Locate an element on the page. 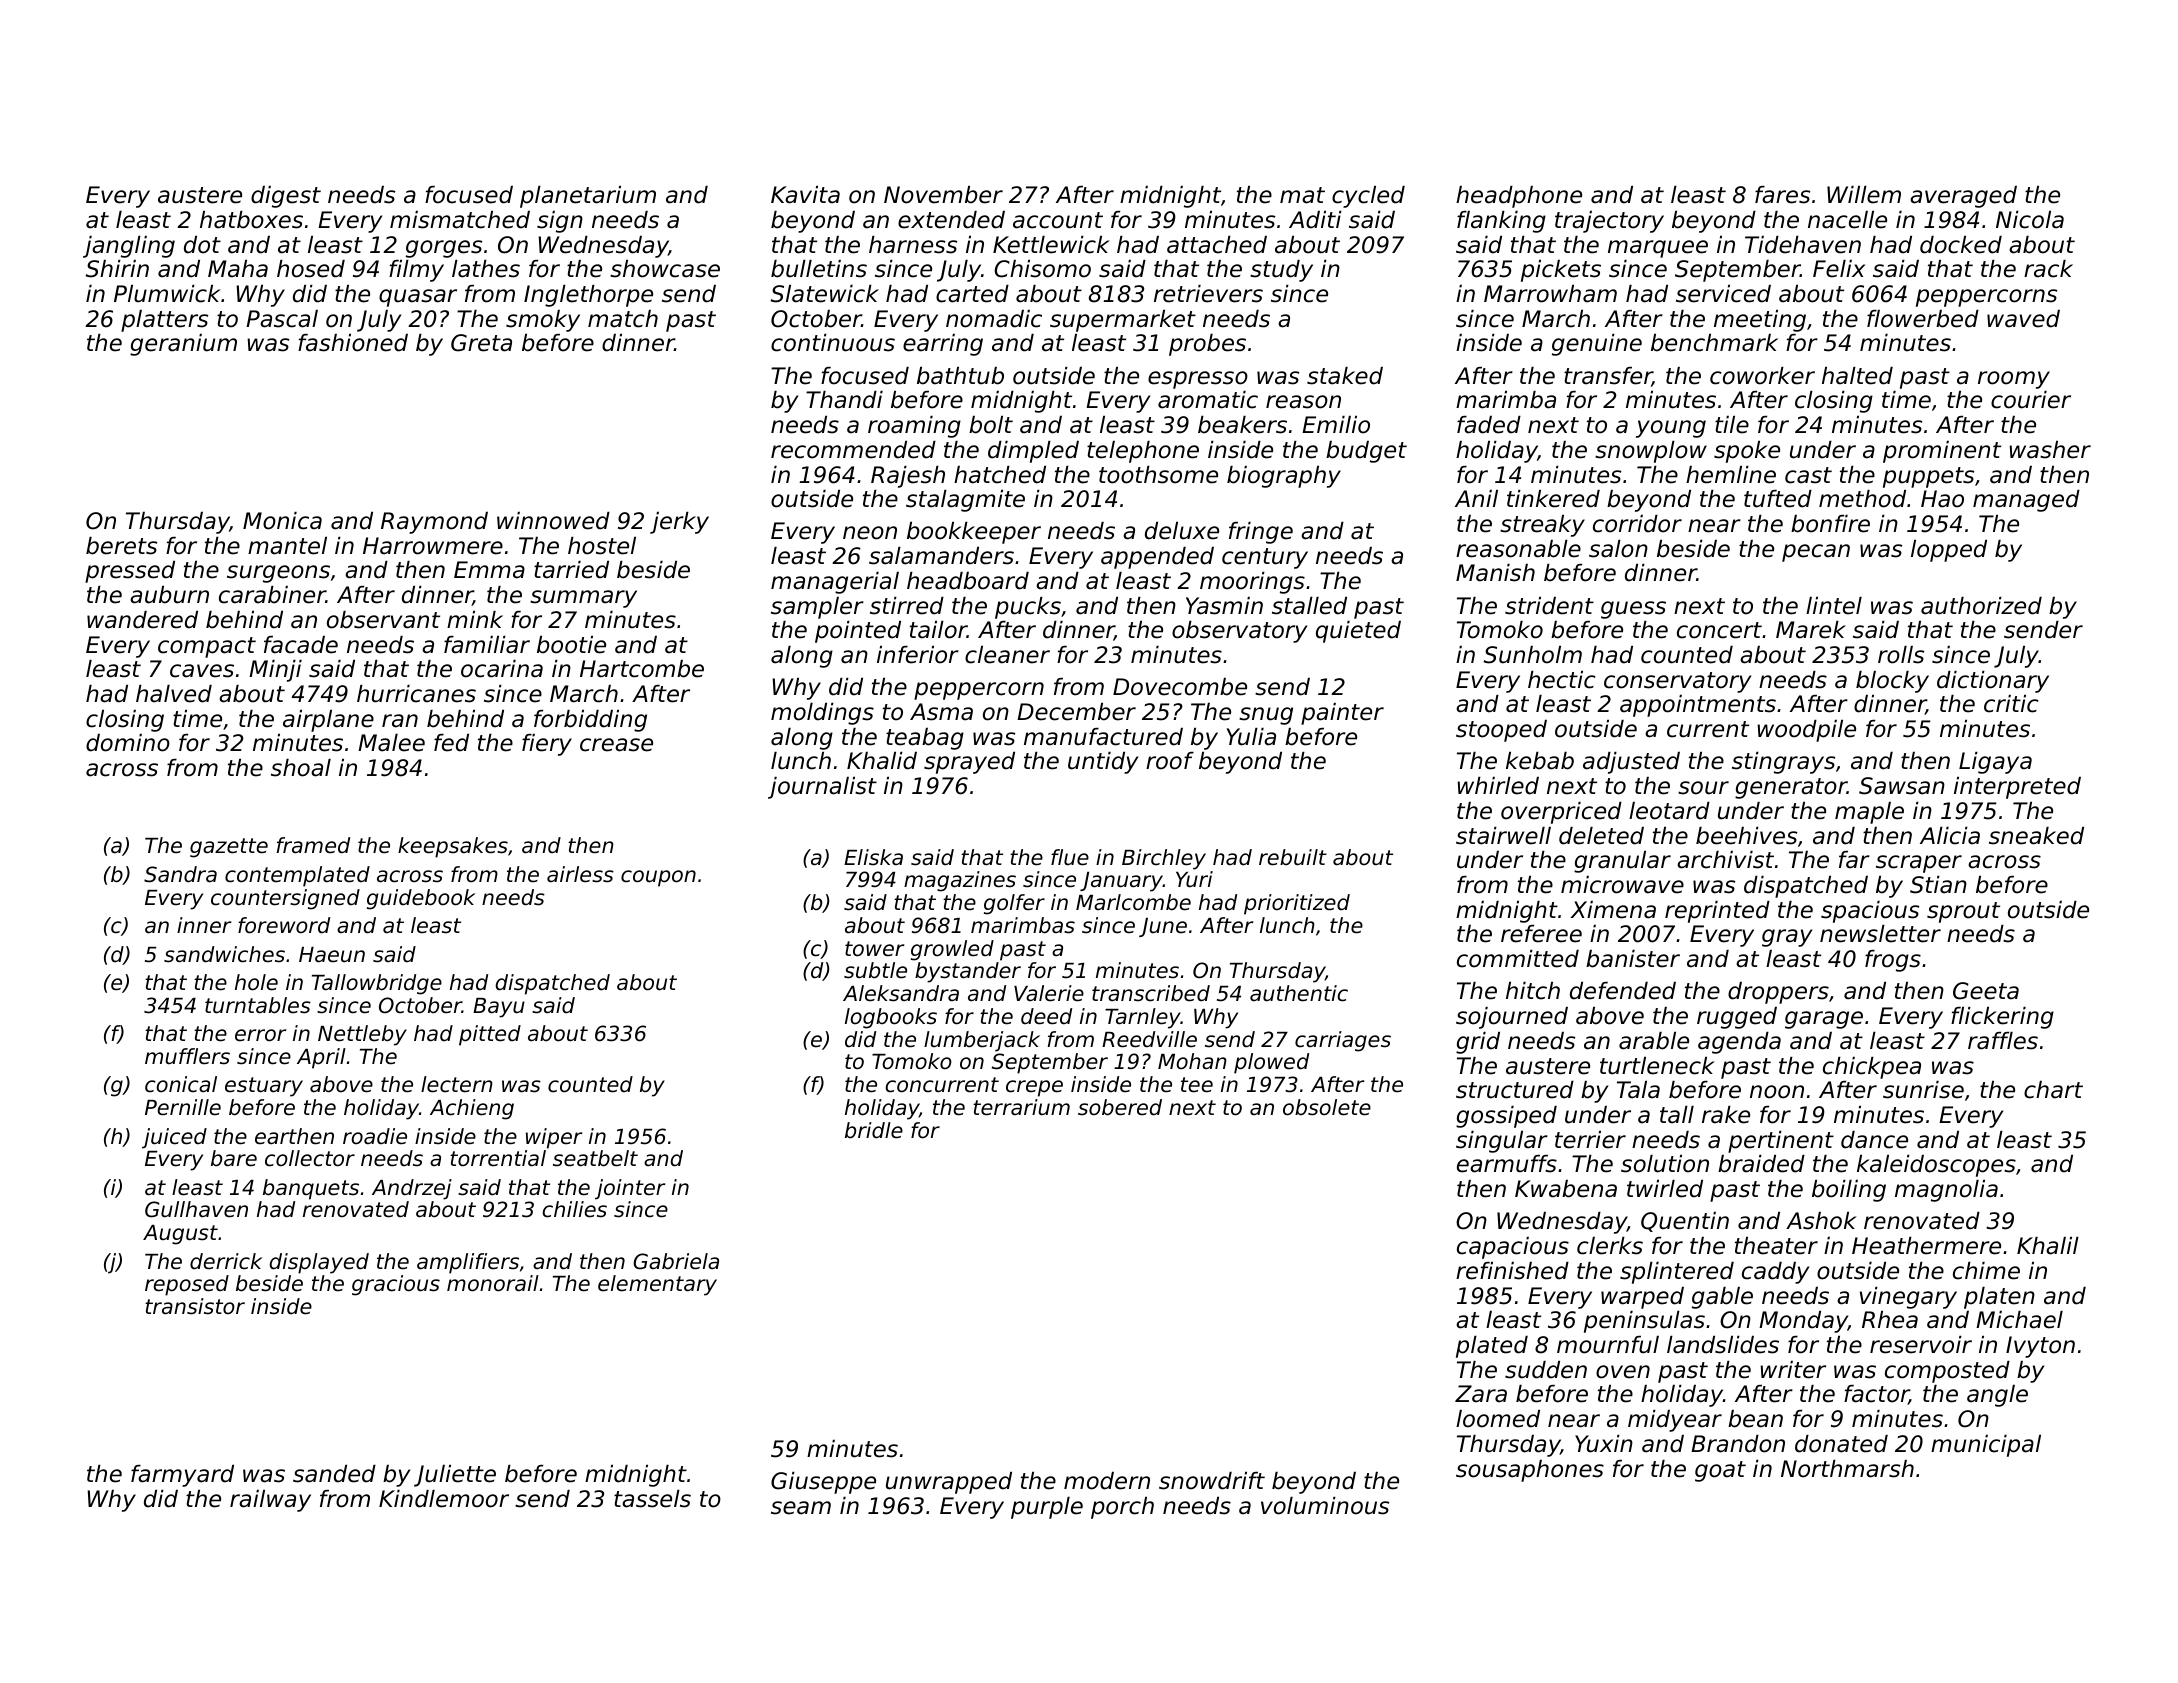 The height and width of the image is (1683, 2178). pitted is located at coordinates (490, 1035).
